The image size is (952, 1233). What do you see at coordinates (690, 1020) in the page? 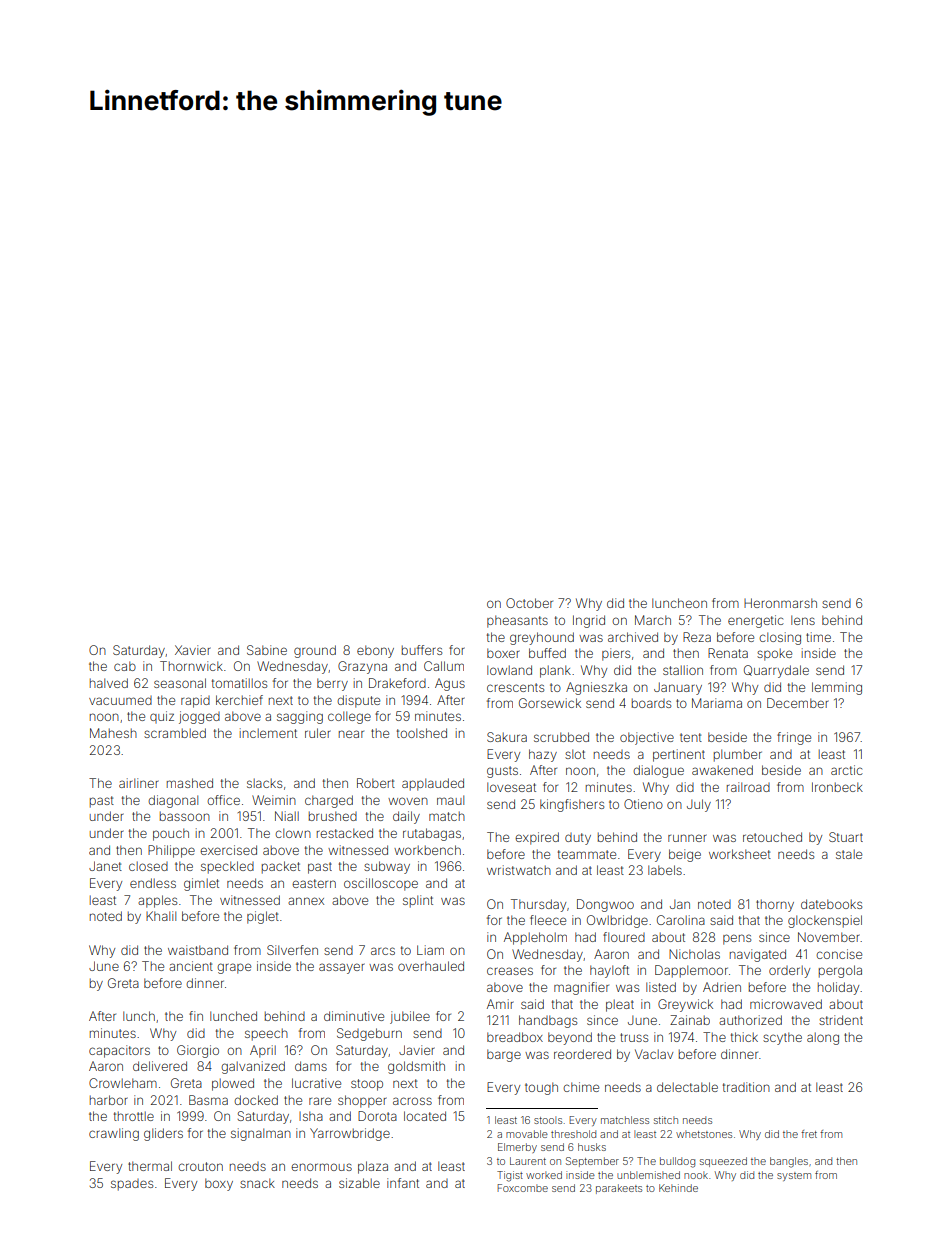
I see `Zainab` at bounding box center [690, 1020].
